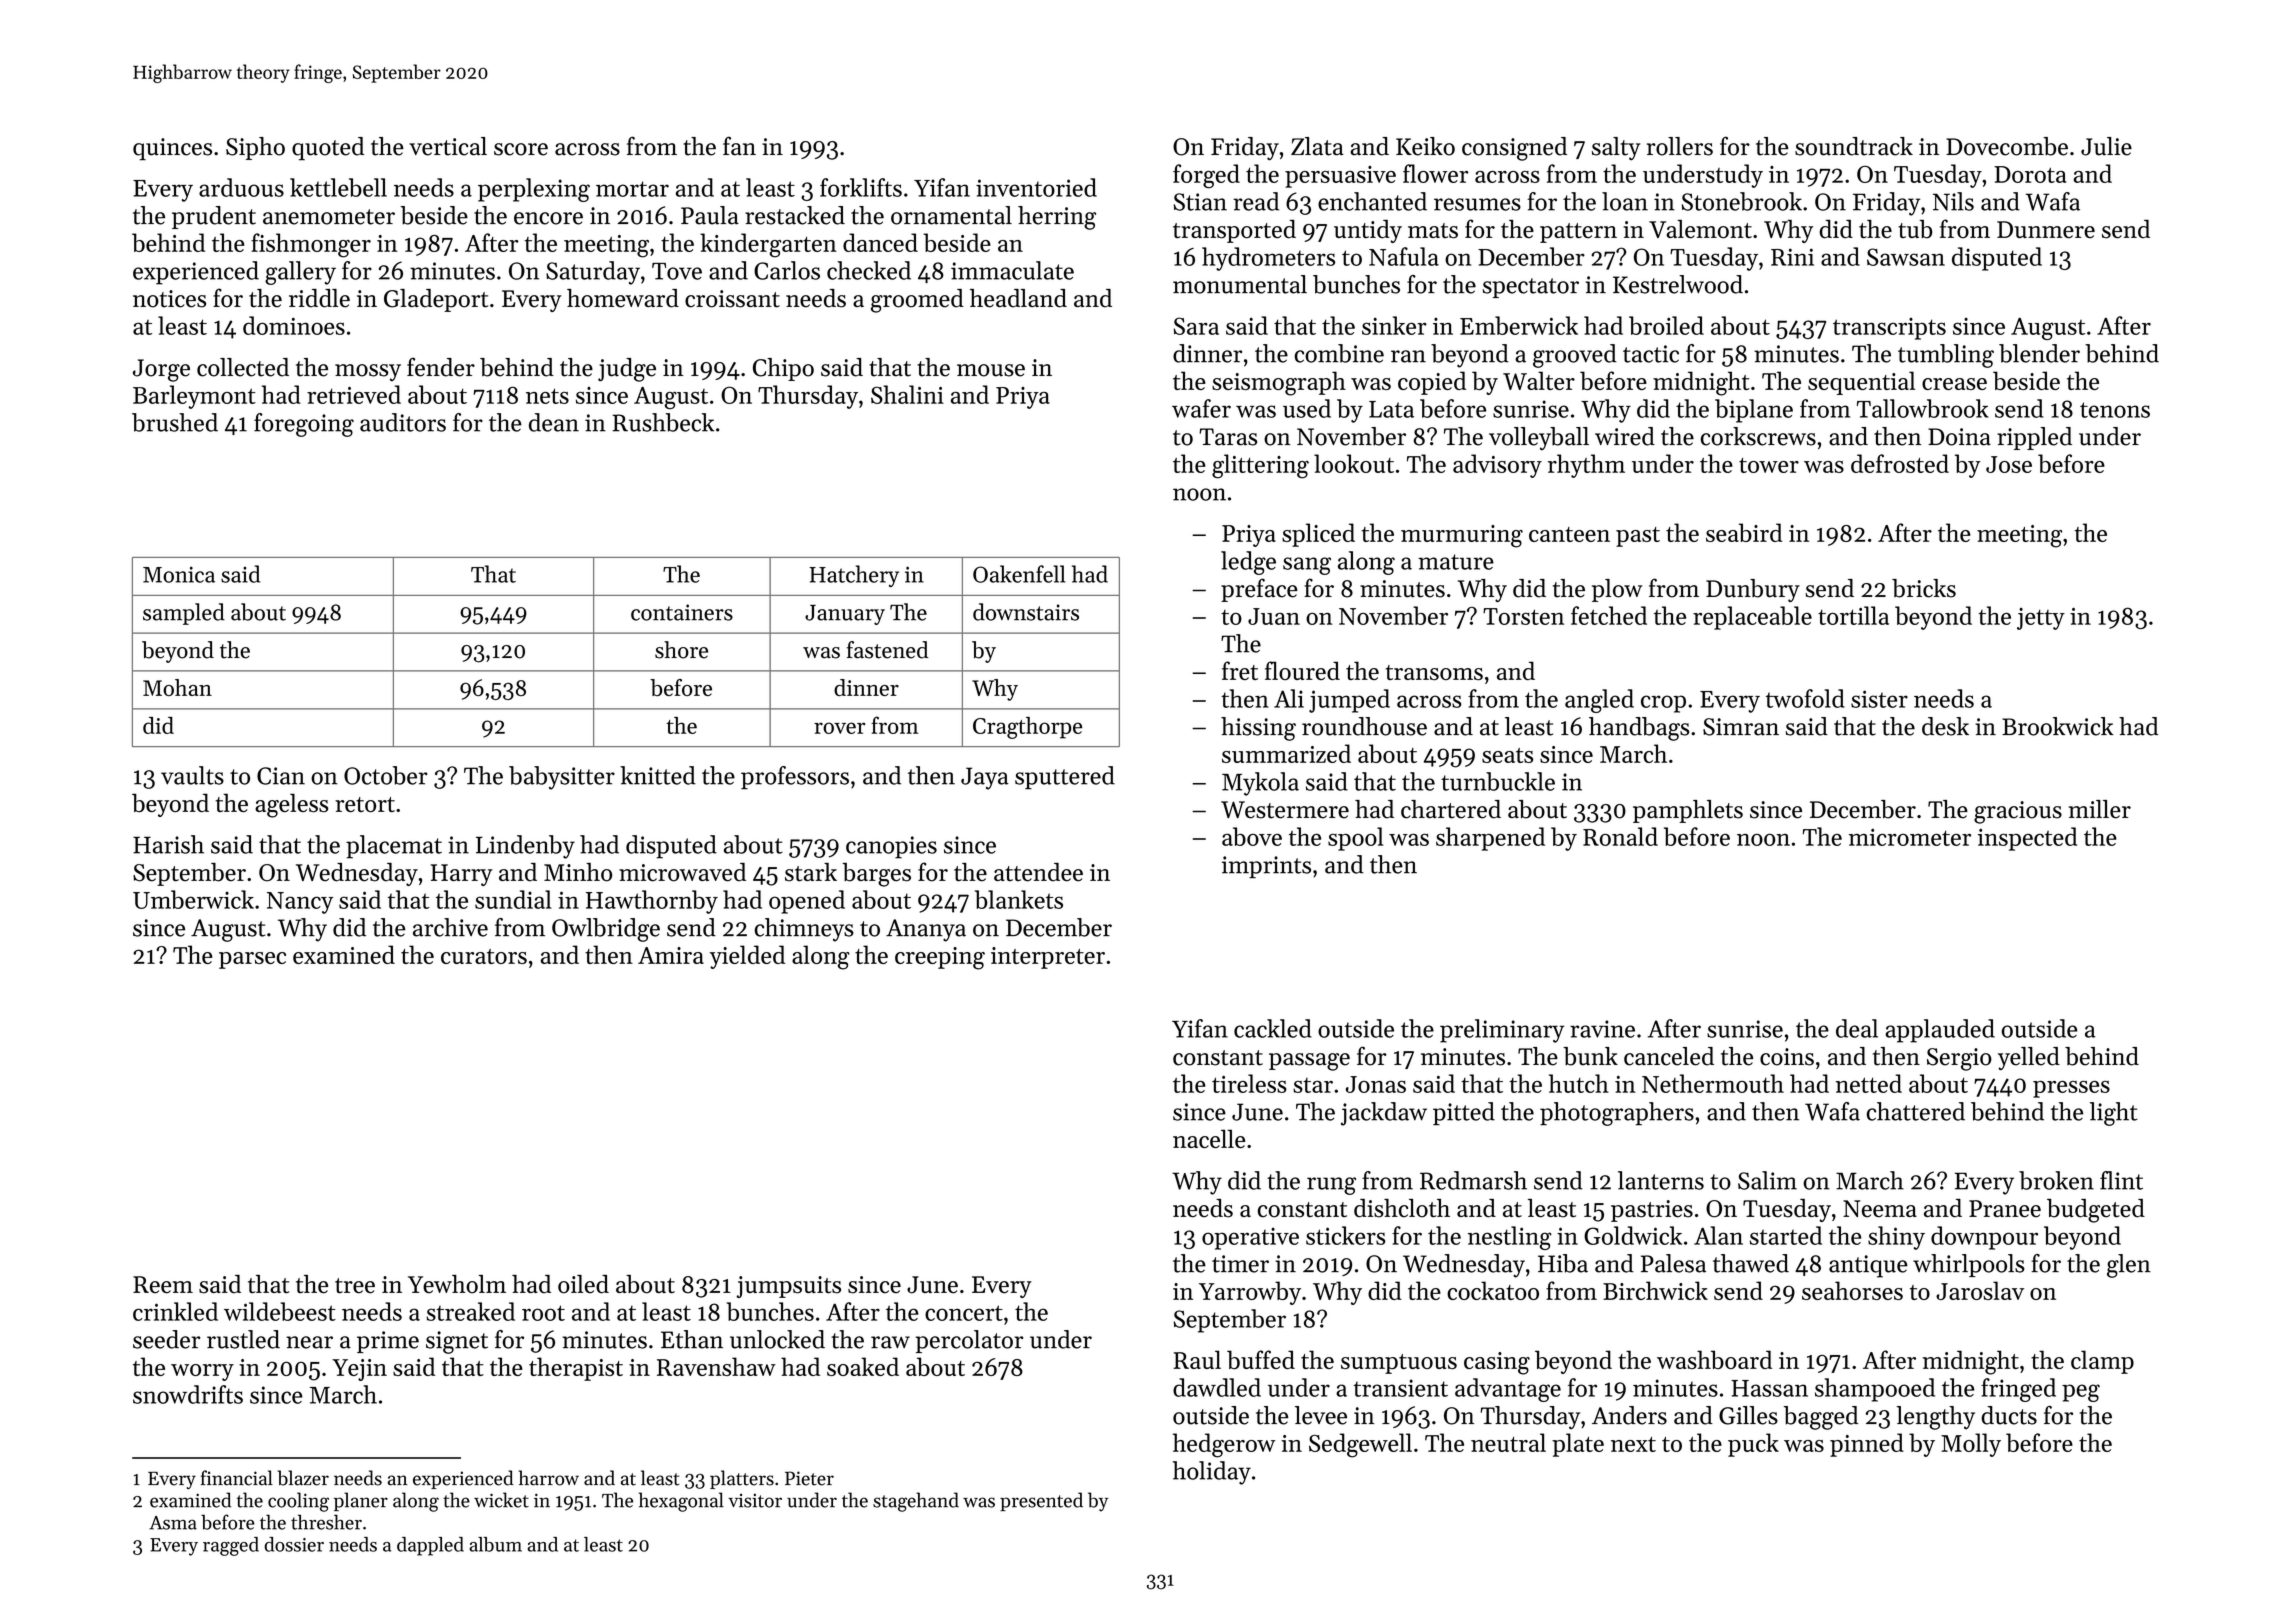 Image resolution: width=2292 pixels, height=1620 pixels. Describe the element at coordinates (1661, 1180) in the image. I see `lanterns` at that location.
